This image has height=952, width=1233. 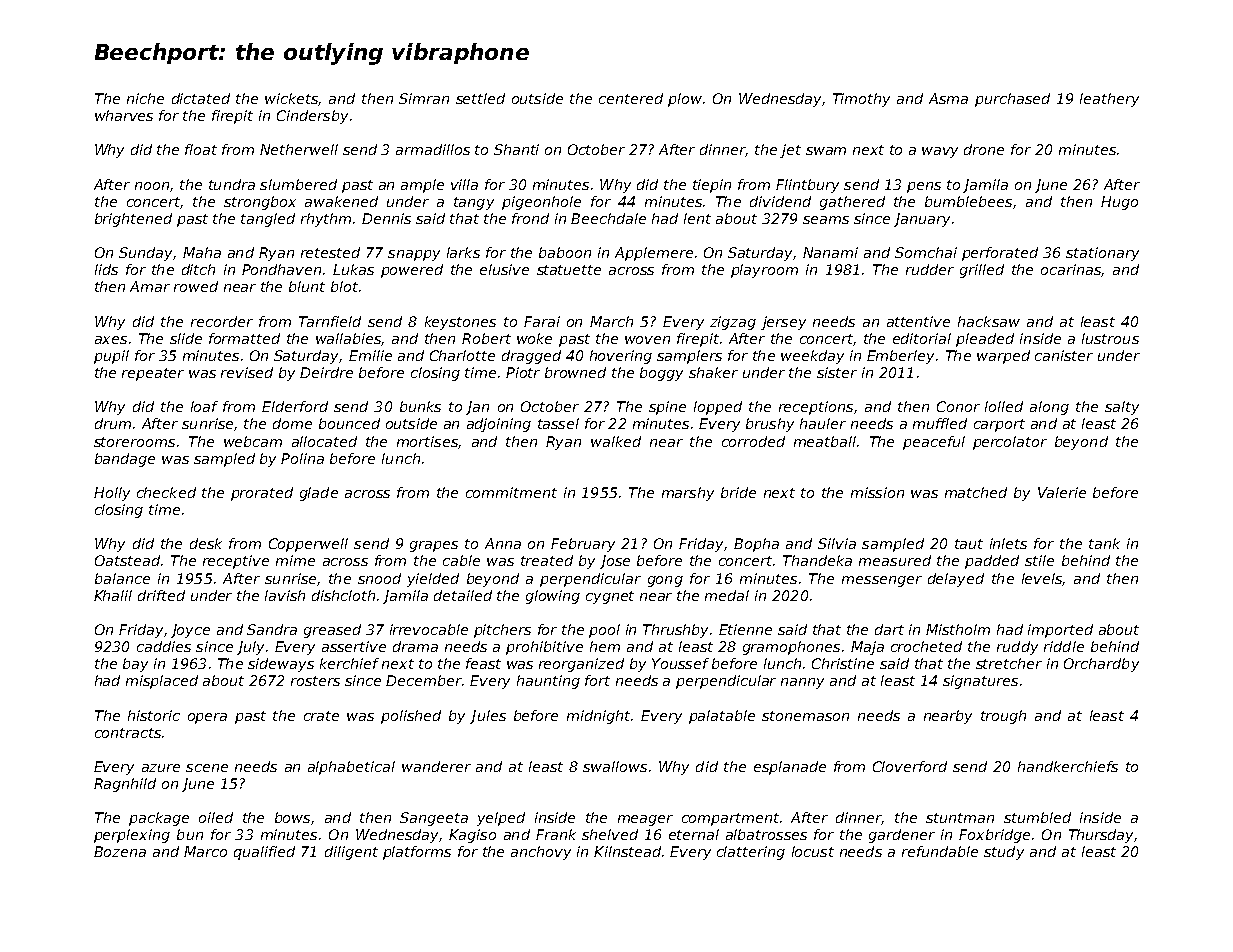 I want to click on scene, so click(x=207, y=768).
